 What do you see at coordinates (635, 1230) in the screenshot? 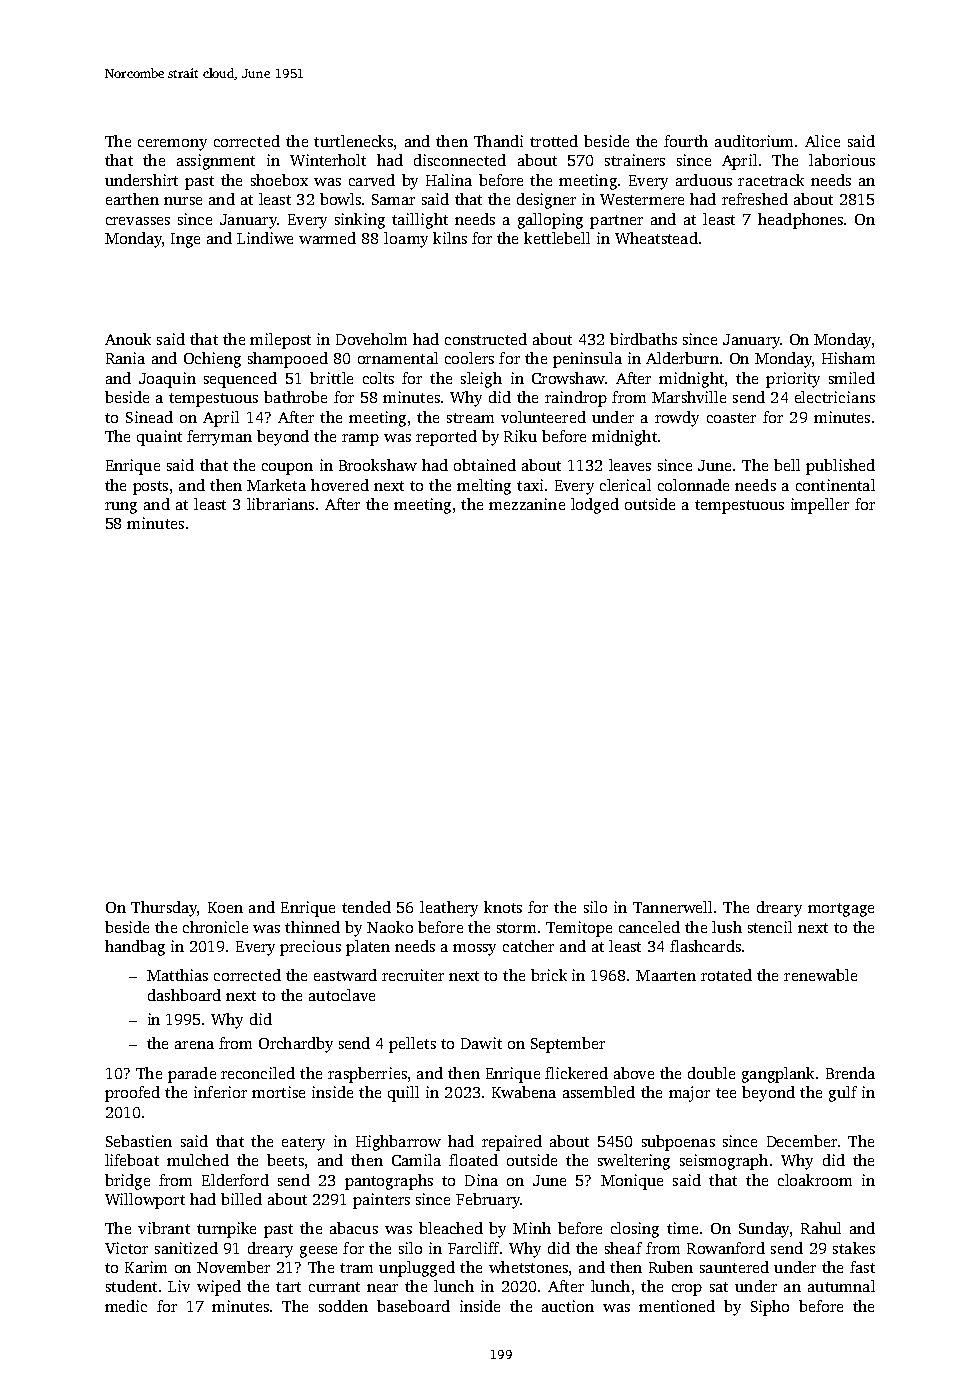
I see `closing` at bounding box center [635, 1230].
